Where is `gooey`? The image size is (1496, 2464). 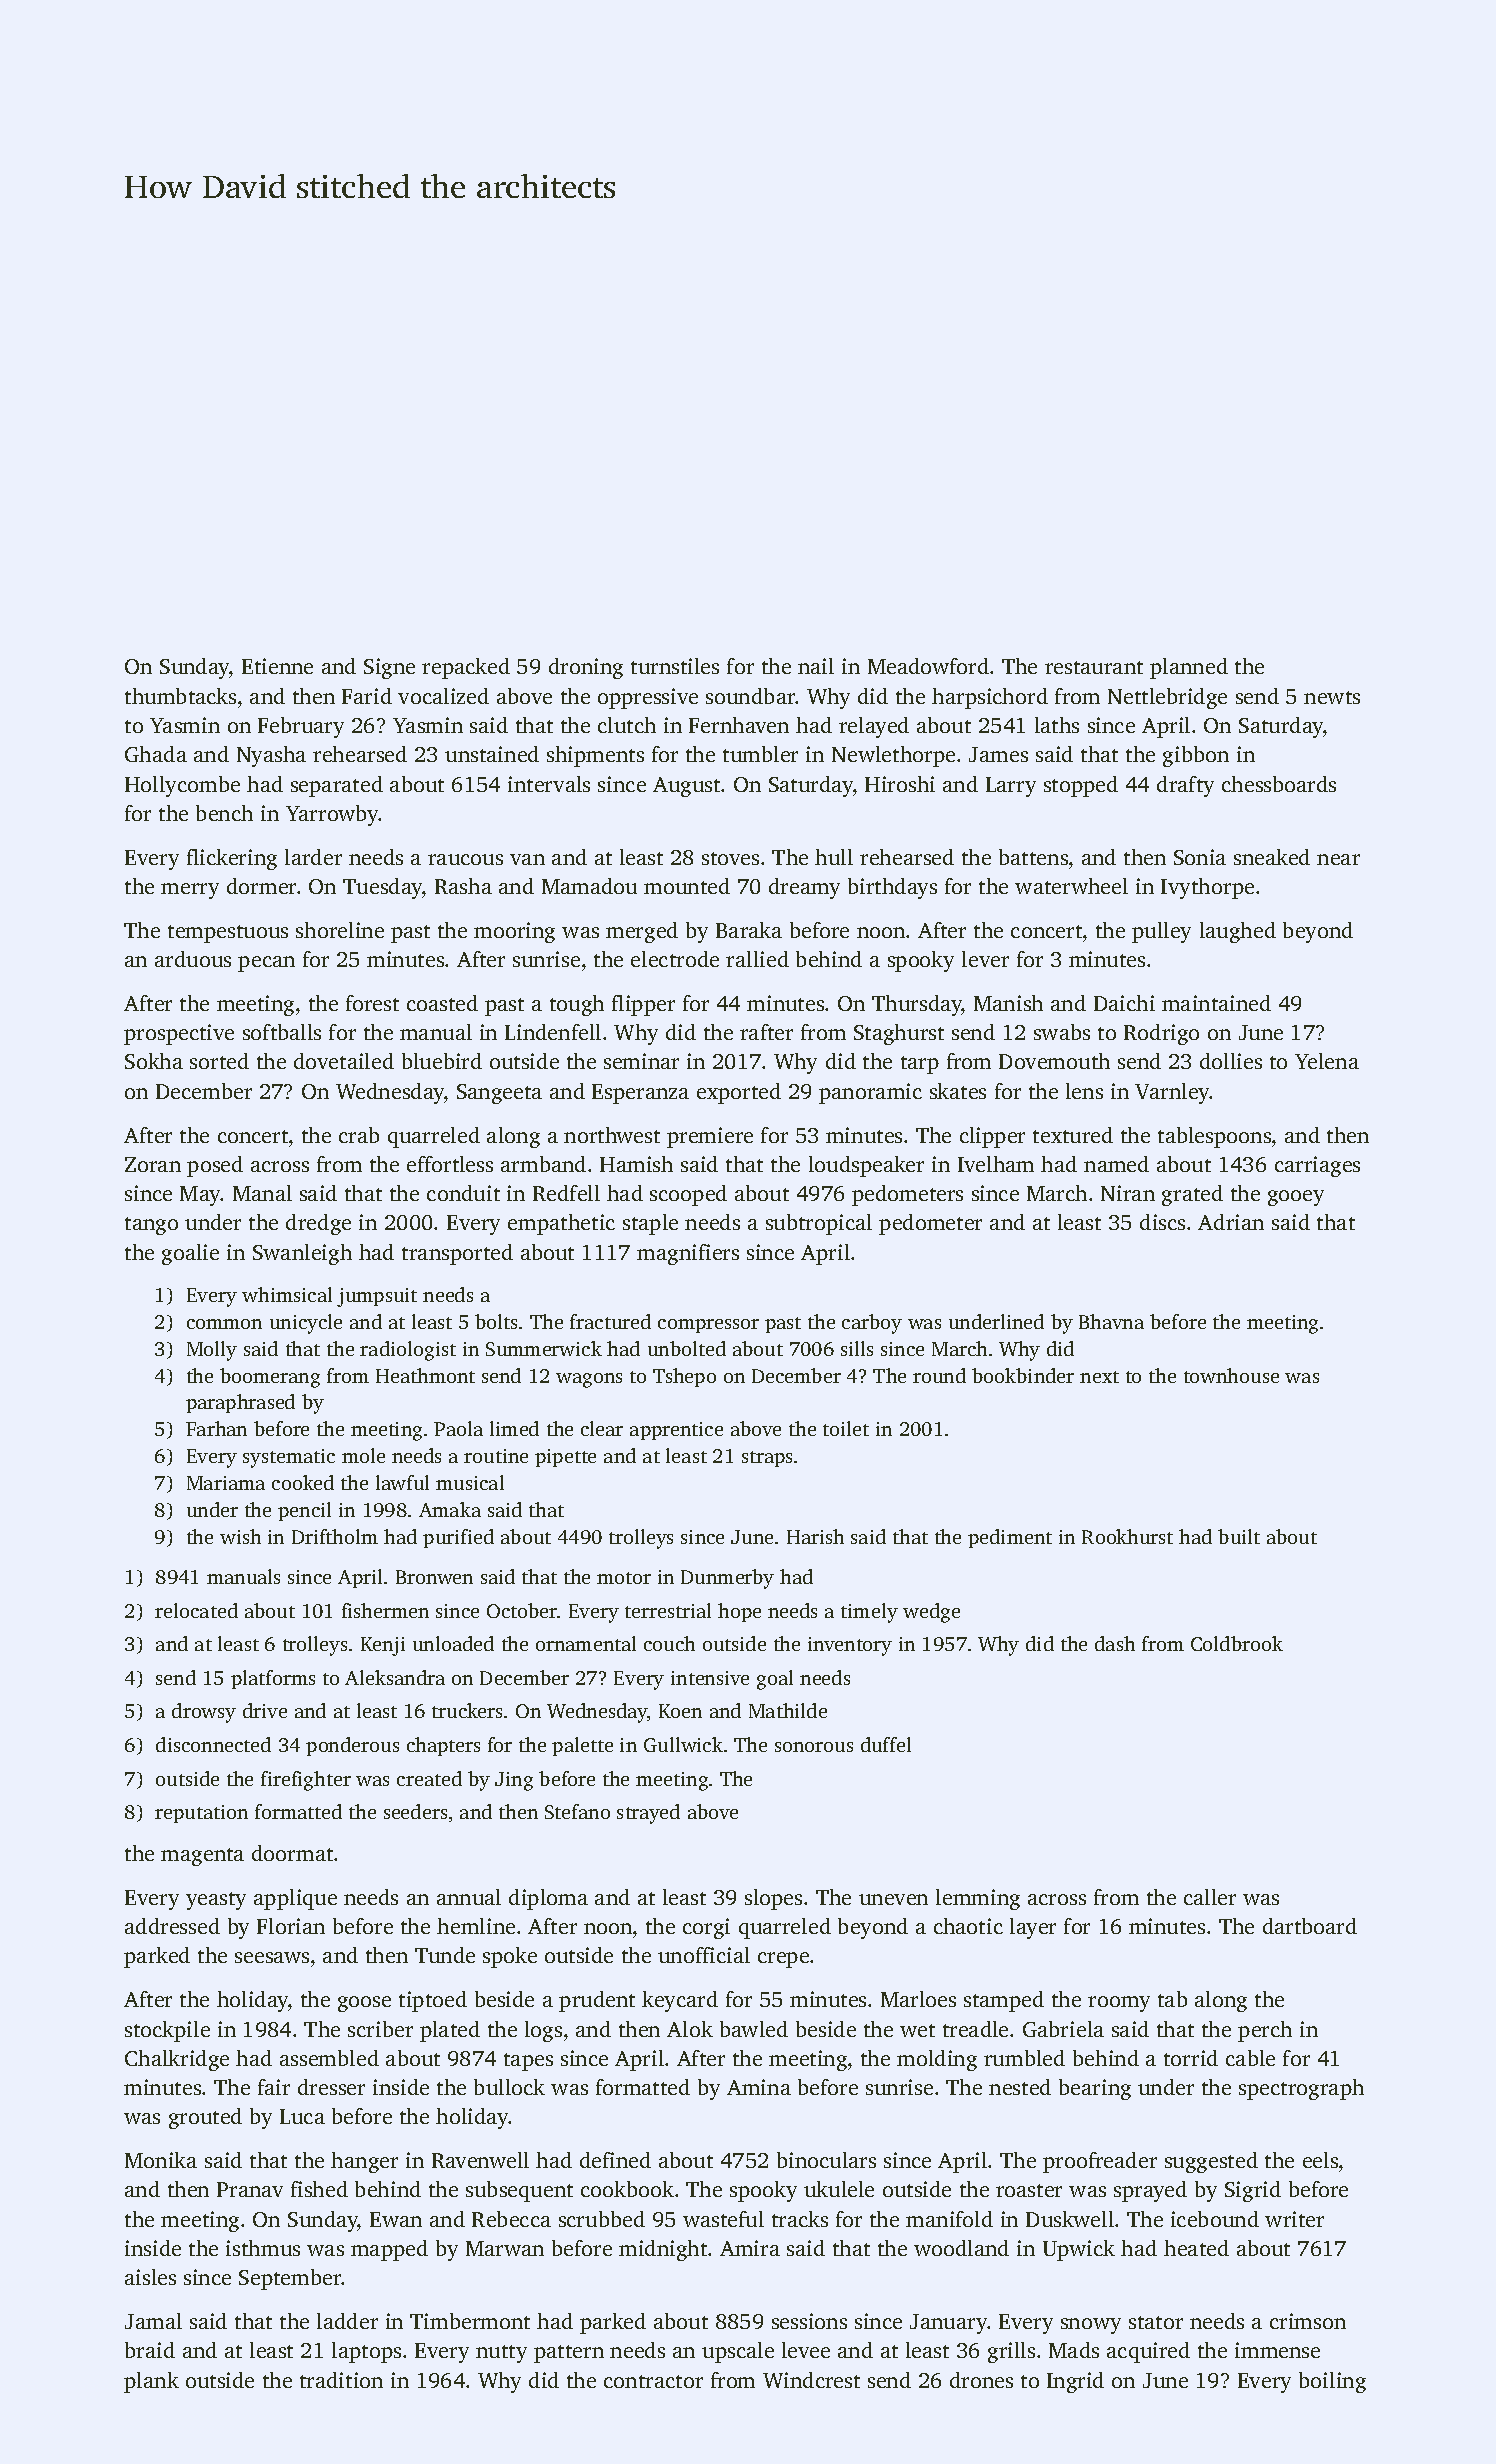 gooey is located at coordinates (1296, 1198).
